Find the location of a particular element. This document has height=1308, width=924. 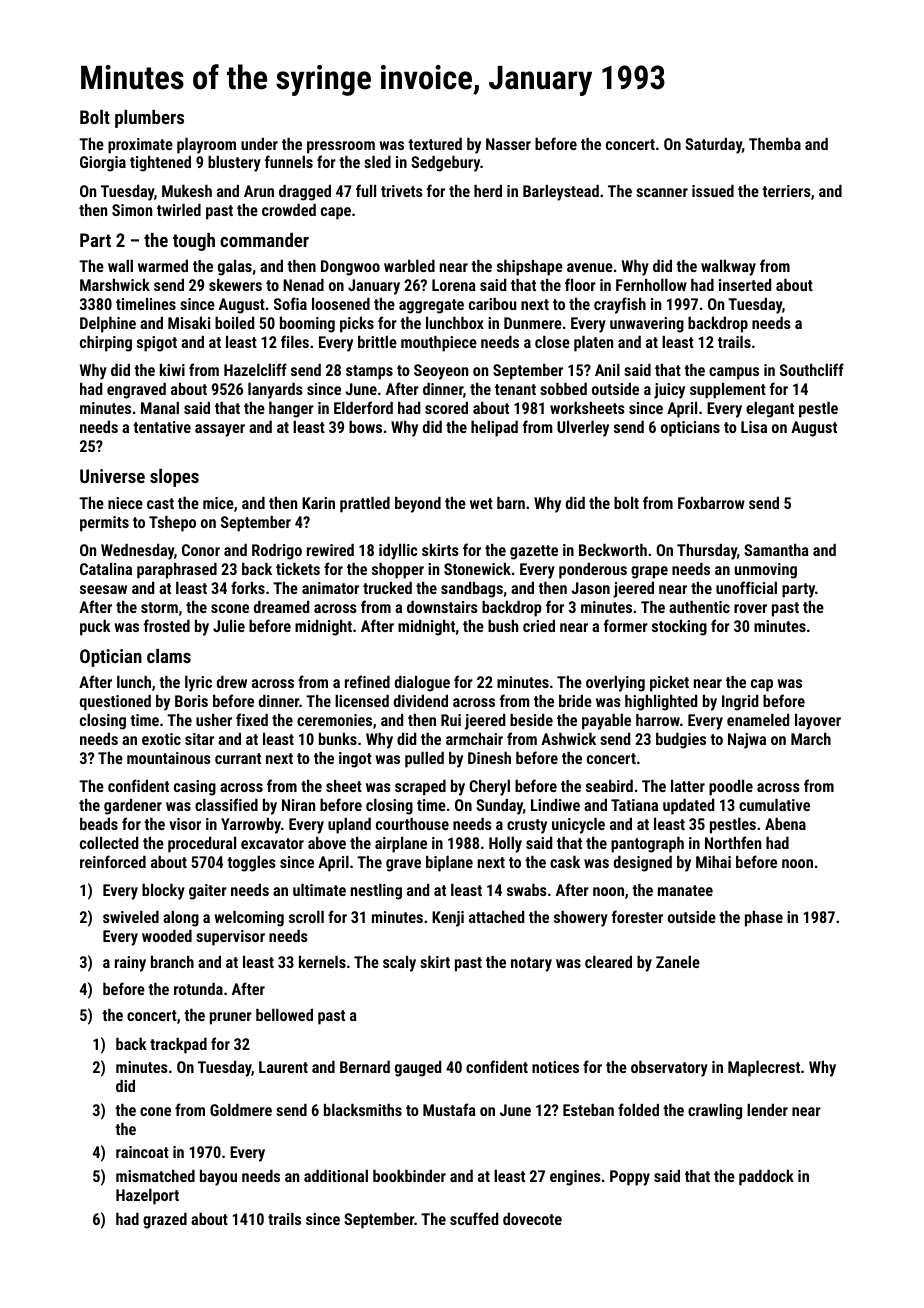

Najwa is located at coordinates (747, 741).
